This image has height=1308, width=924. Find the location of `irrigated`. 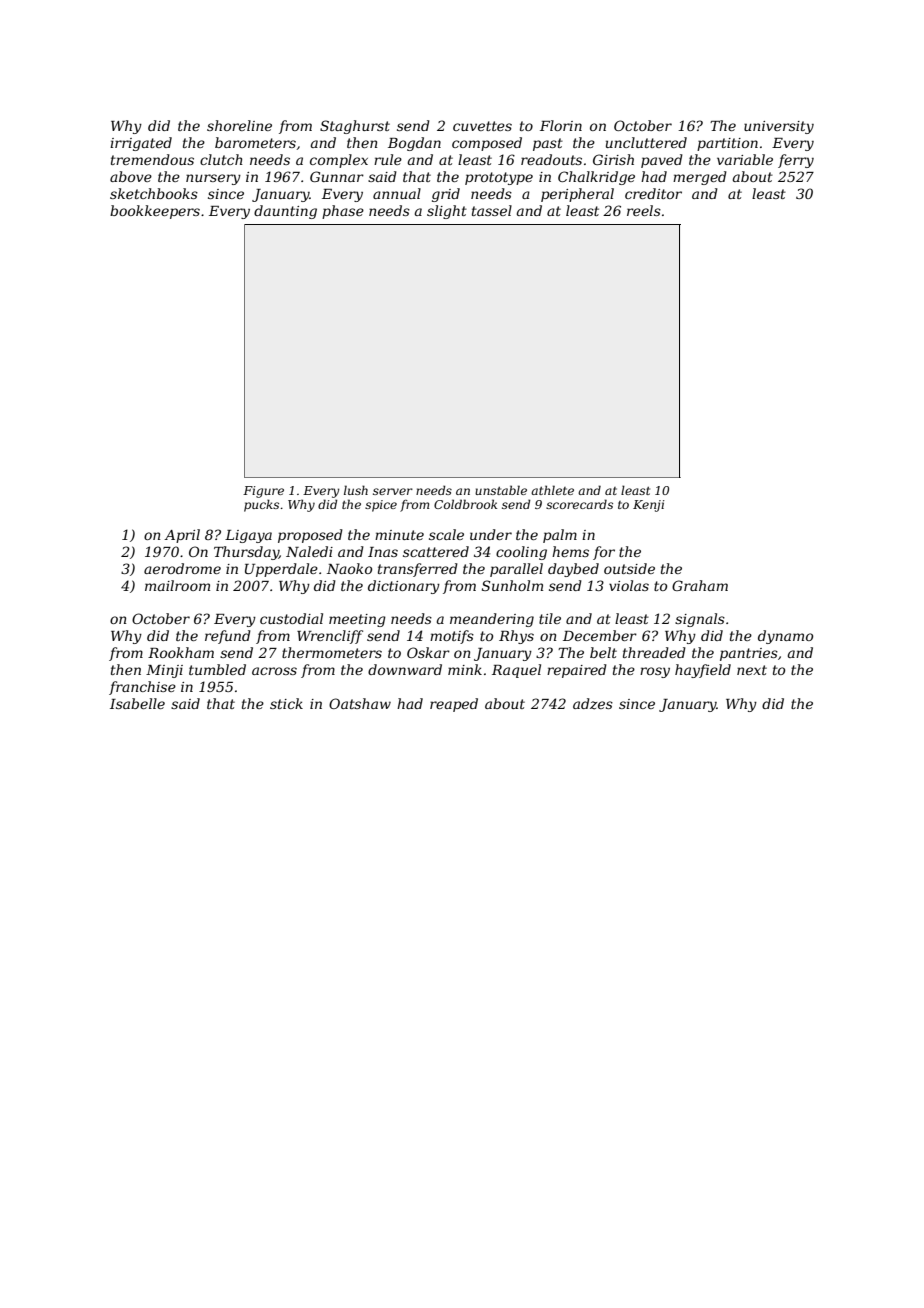

irrigated is located at coordinates (141, 144).
